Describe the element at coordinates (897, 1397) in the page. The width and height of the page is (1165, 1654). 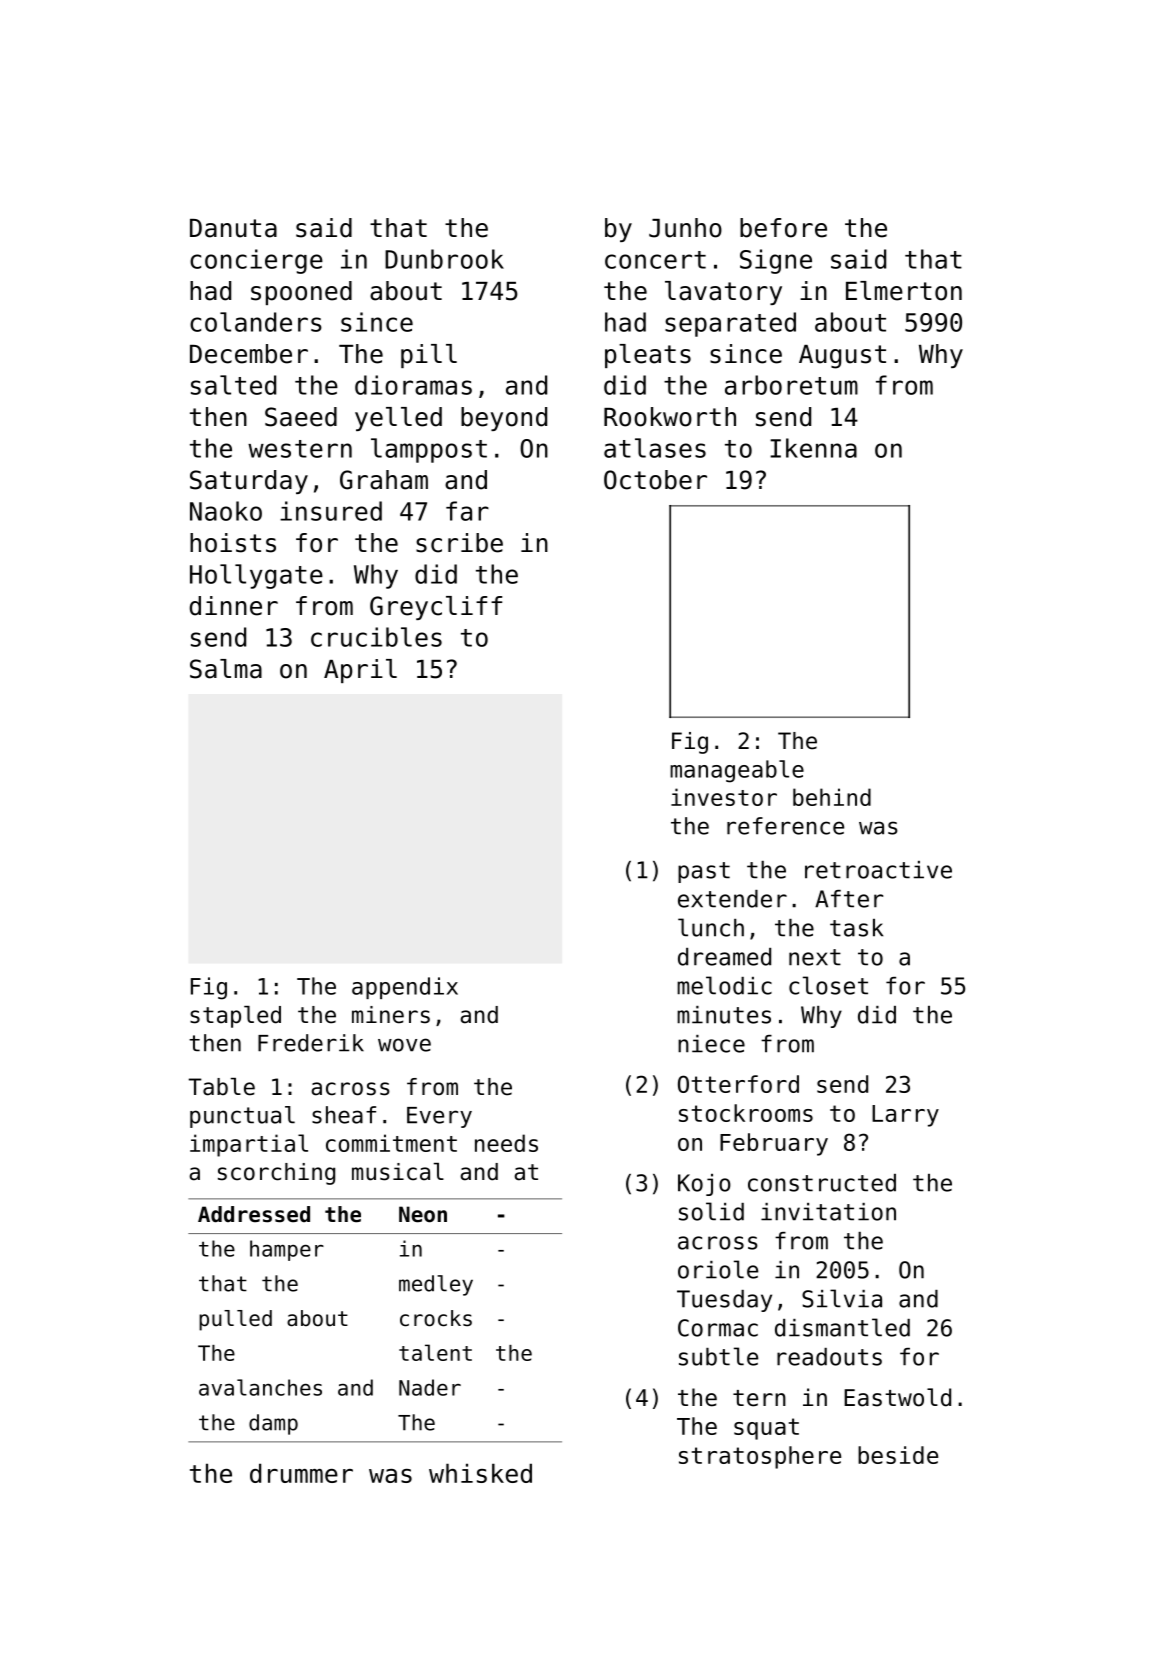
I see `Eastwold` at that location.
